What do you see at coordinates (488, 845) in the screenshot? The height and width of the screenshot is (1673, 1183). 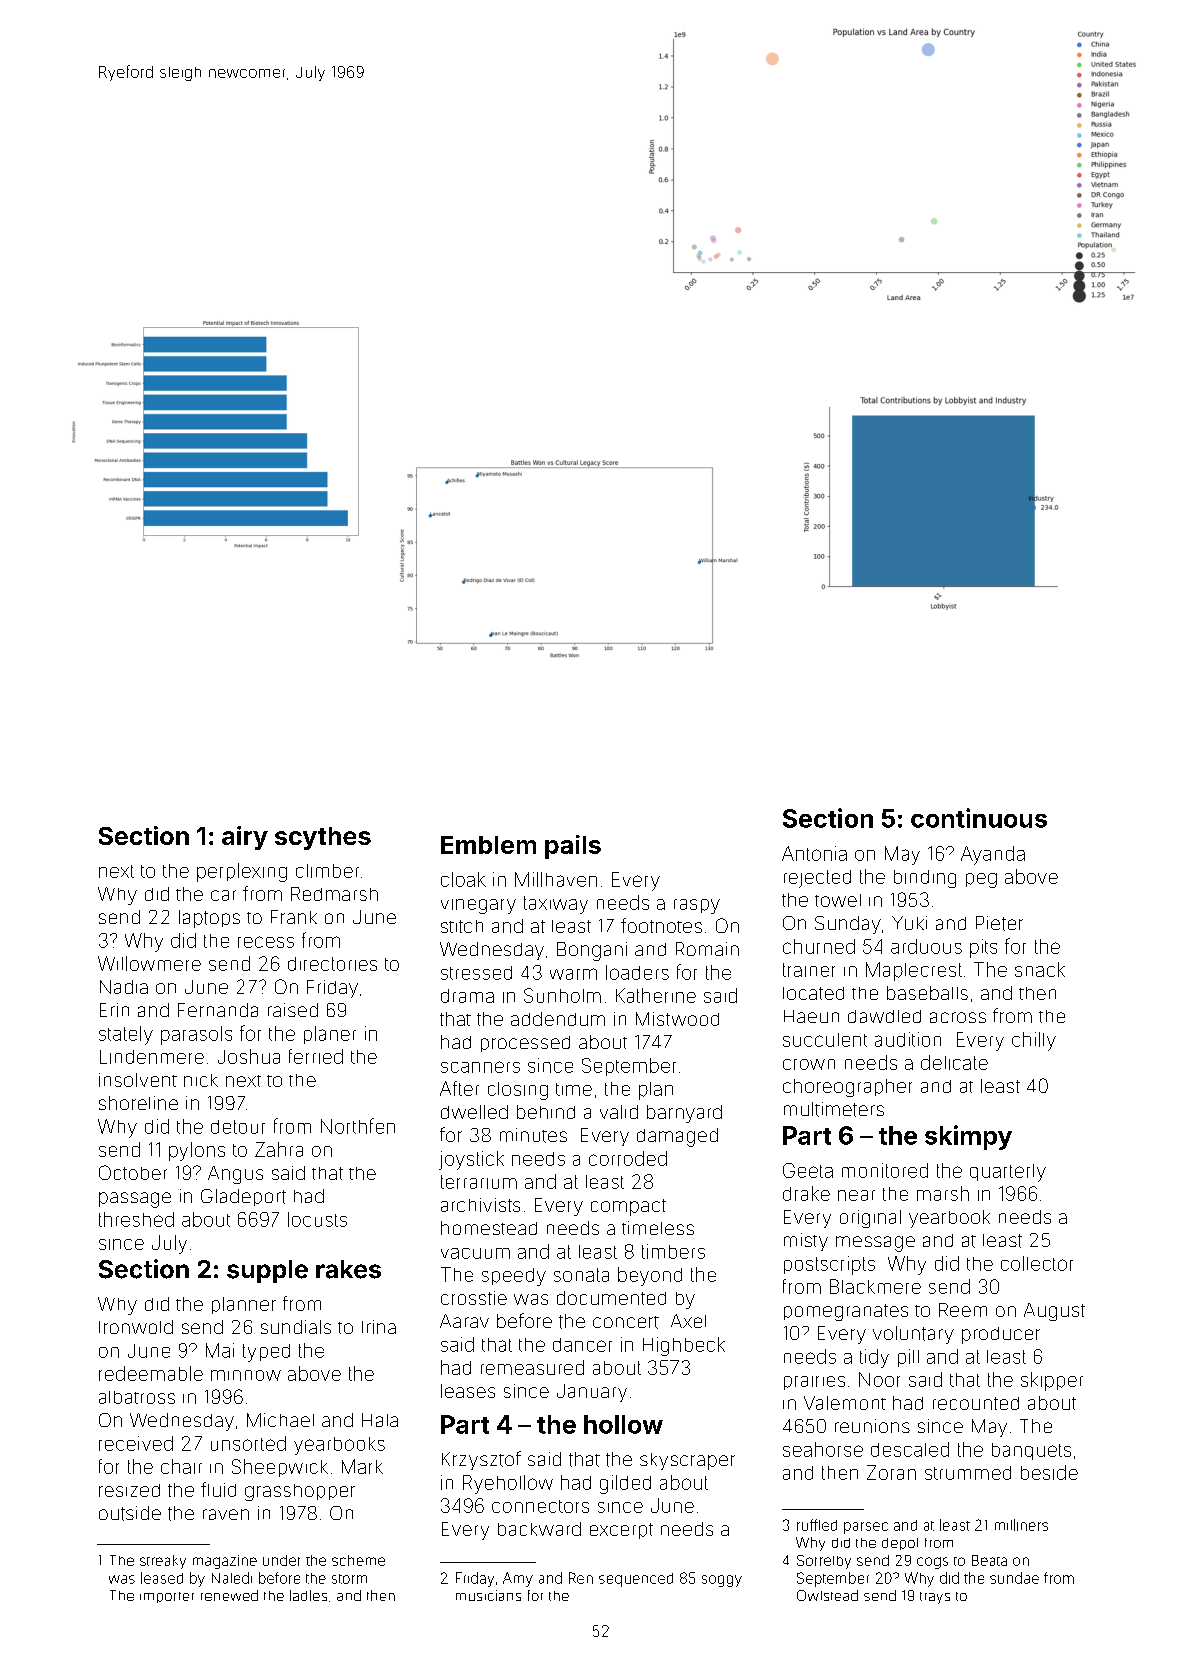 I see `Emblem` at bounding box center [488, 845].
